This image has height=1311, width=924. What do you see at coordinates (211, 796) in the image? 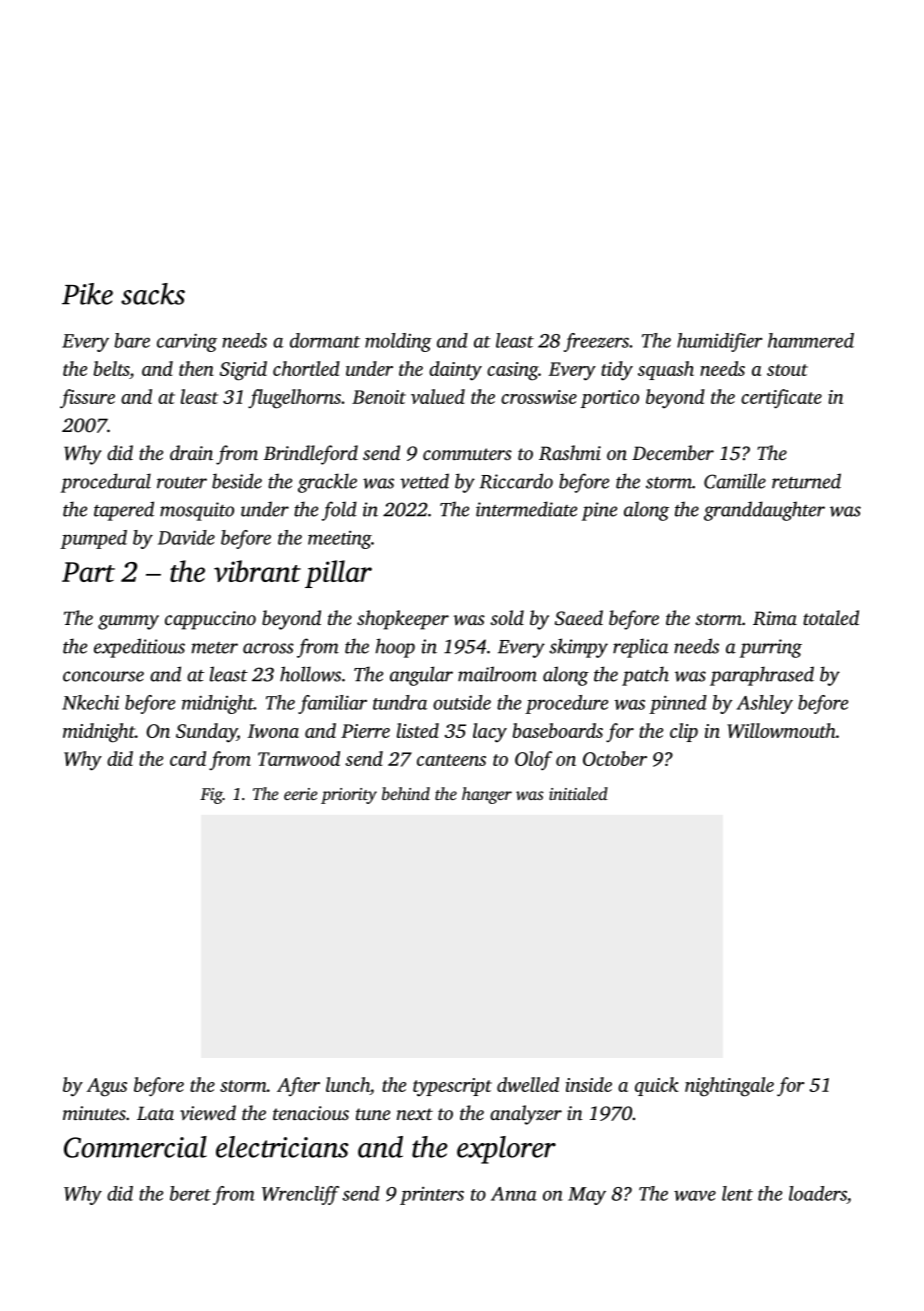
I see `Fig` at bounding box center [211, 796].
